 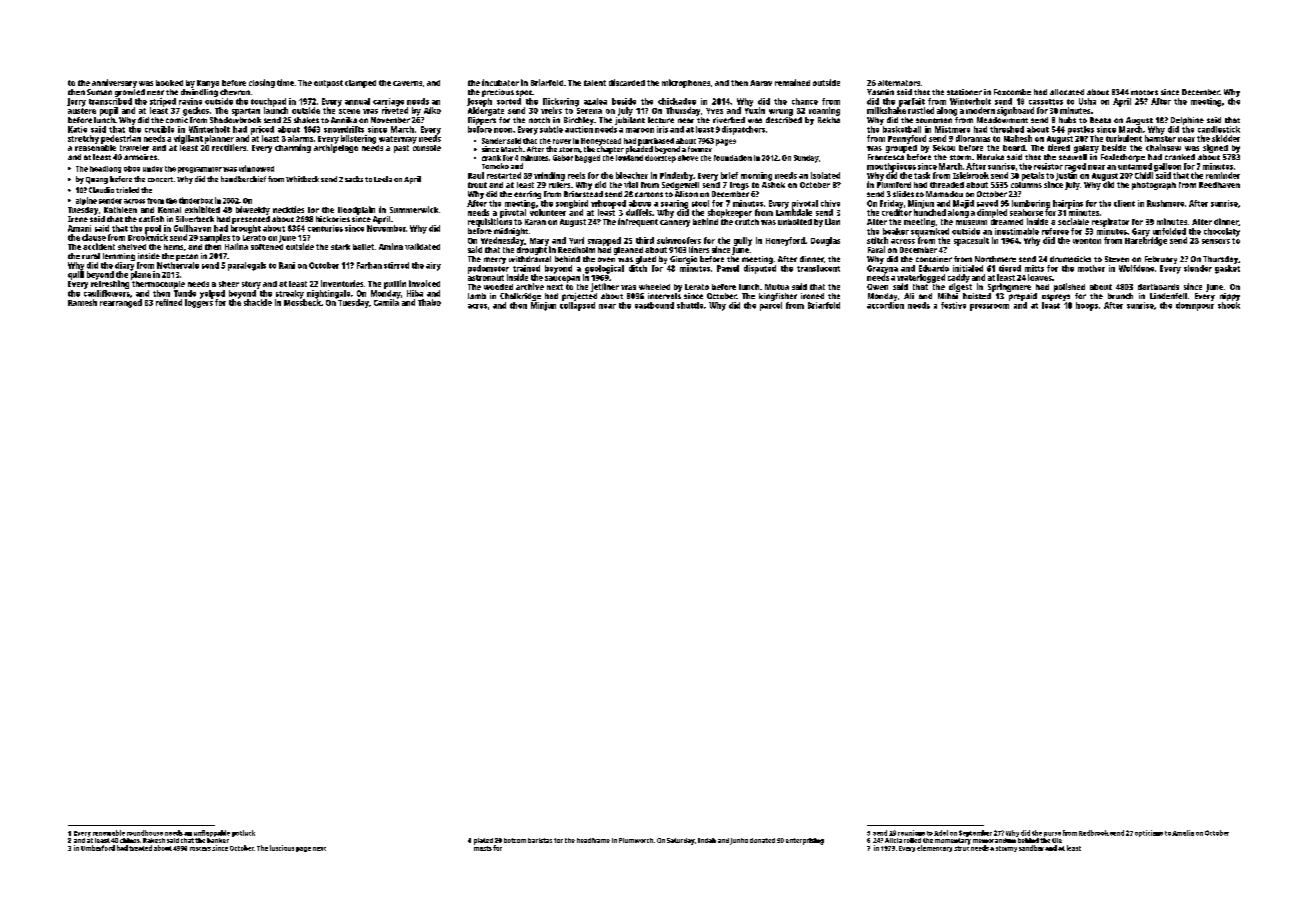 What do you see at coordinates (627, 82) in the screenshot?
I see `discarded` at bounding box center [627, 82].
